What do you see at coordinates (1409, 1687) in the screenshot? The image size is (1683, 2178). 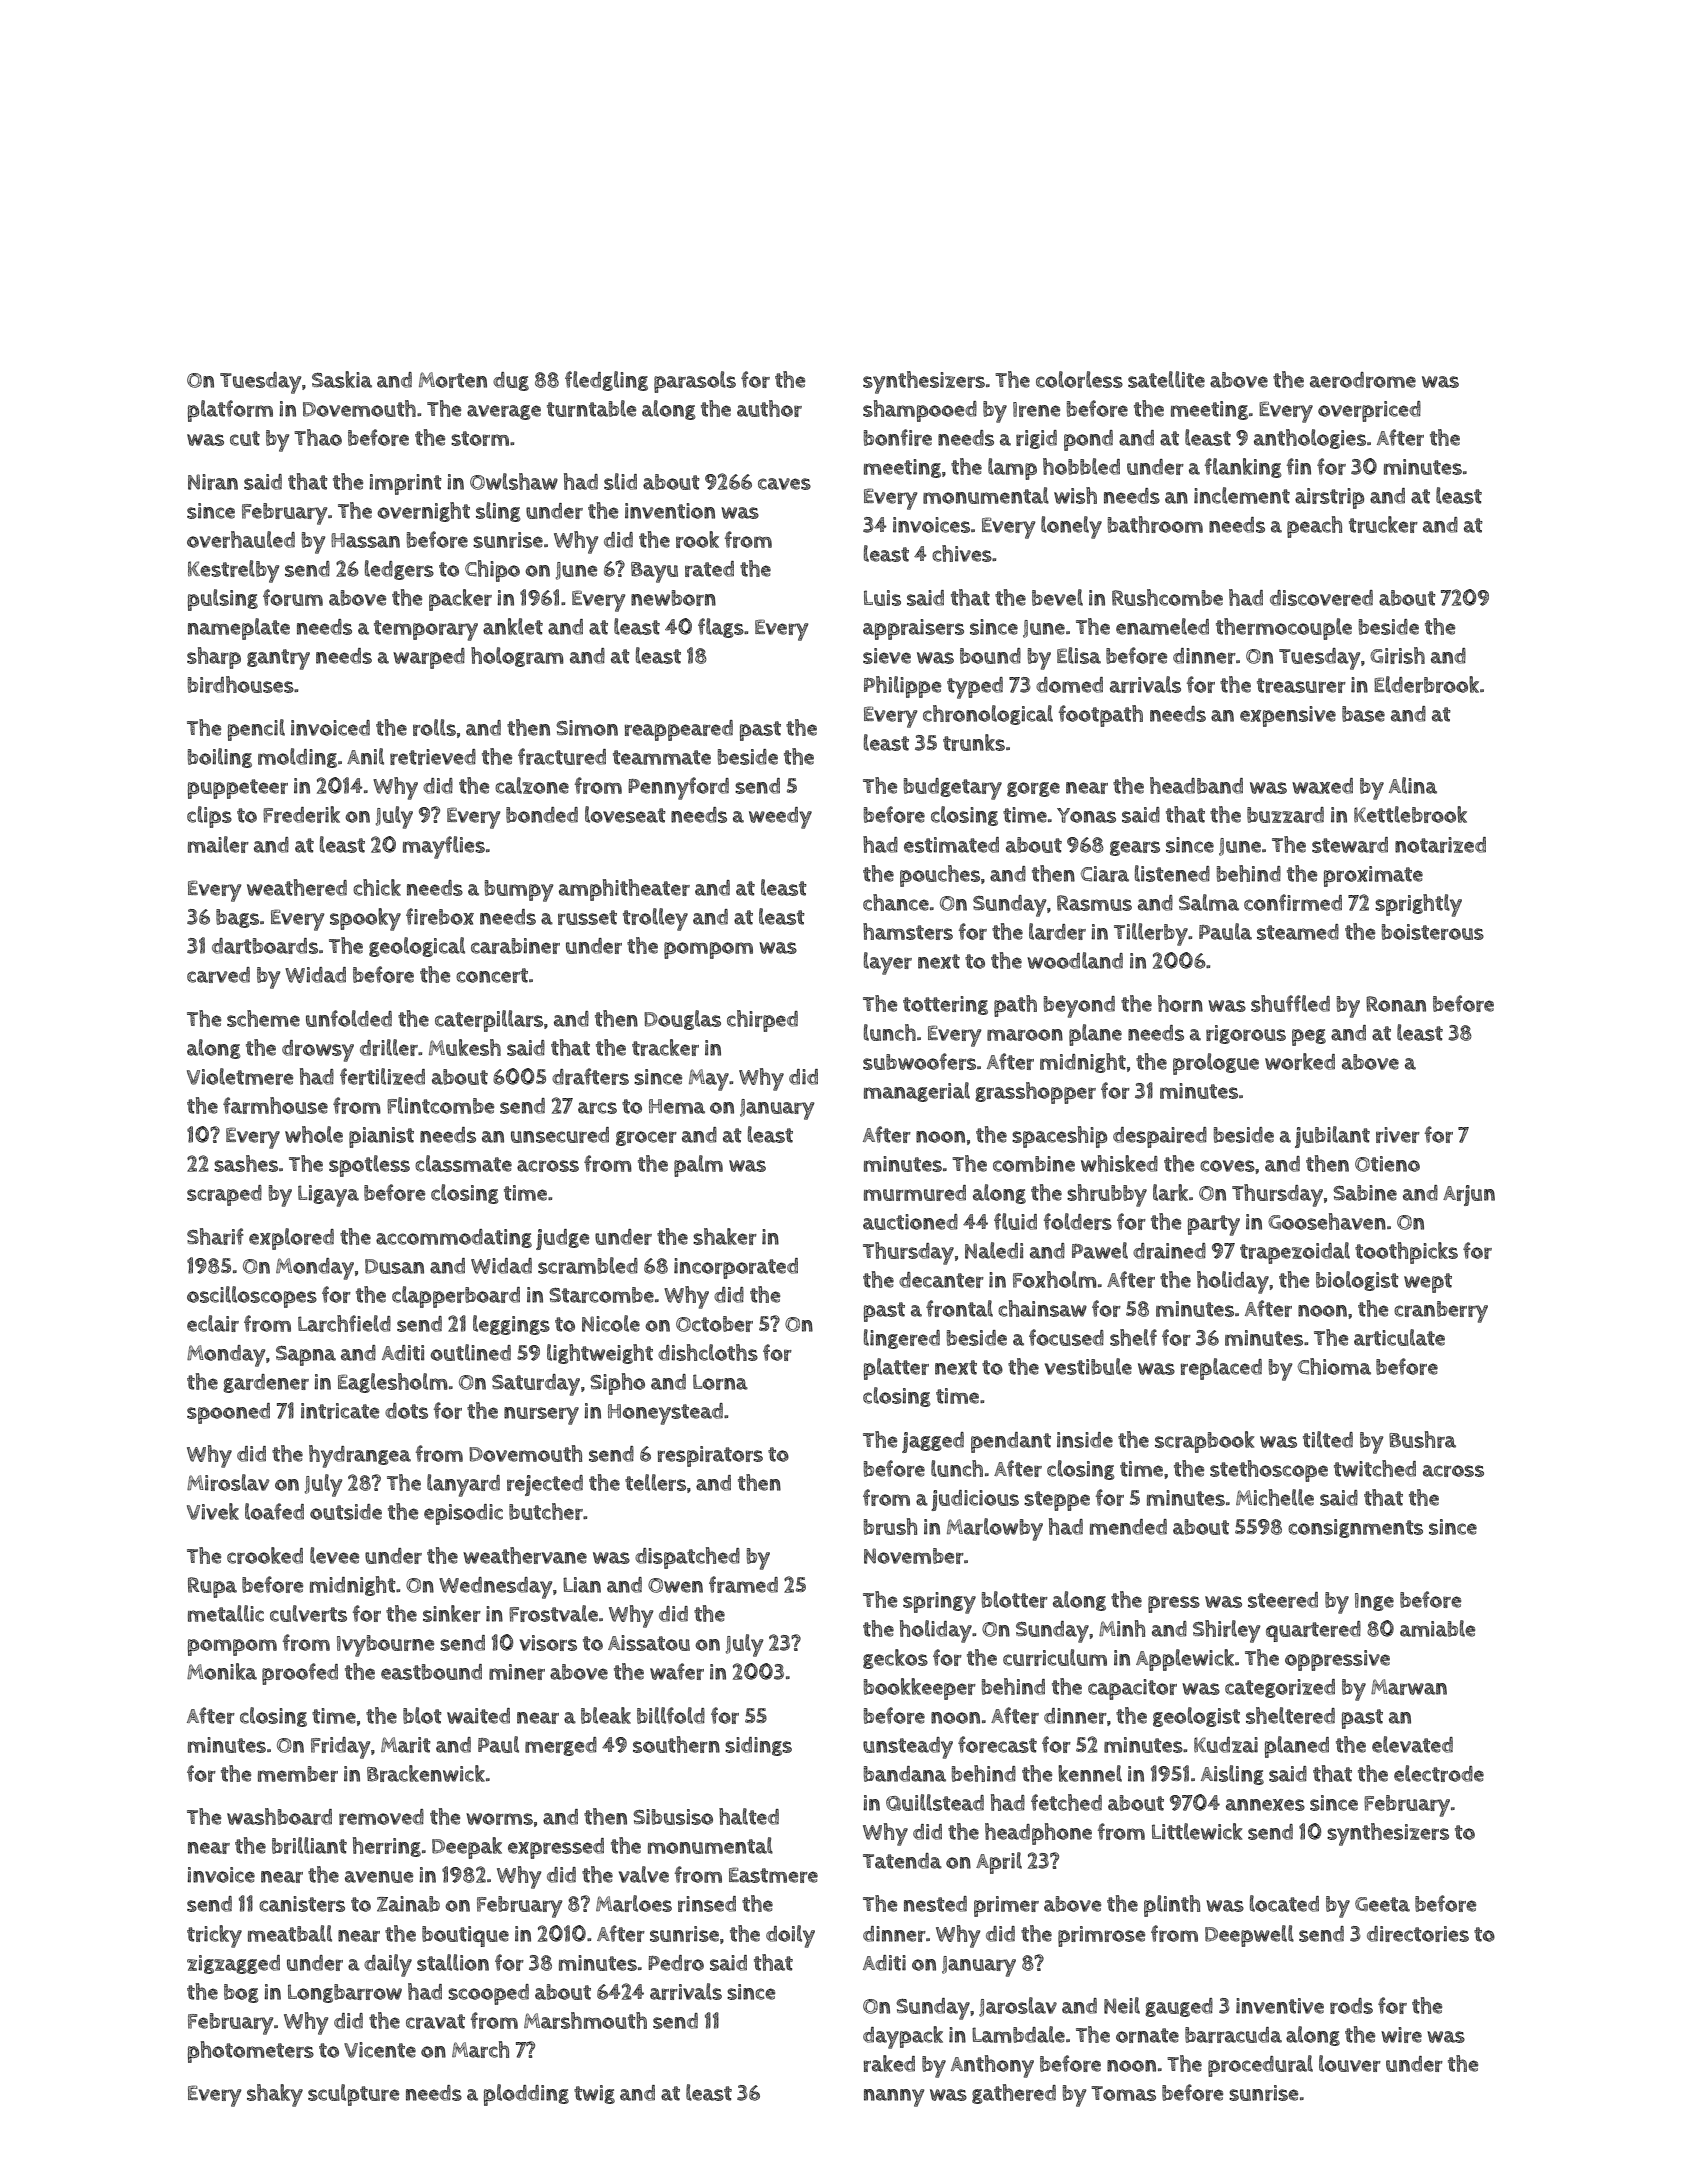 I see `Marwan` at bounding box center [1409, 1687].
